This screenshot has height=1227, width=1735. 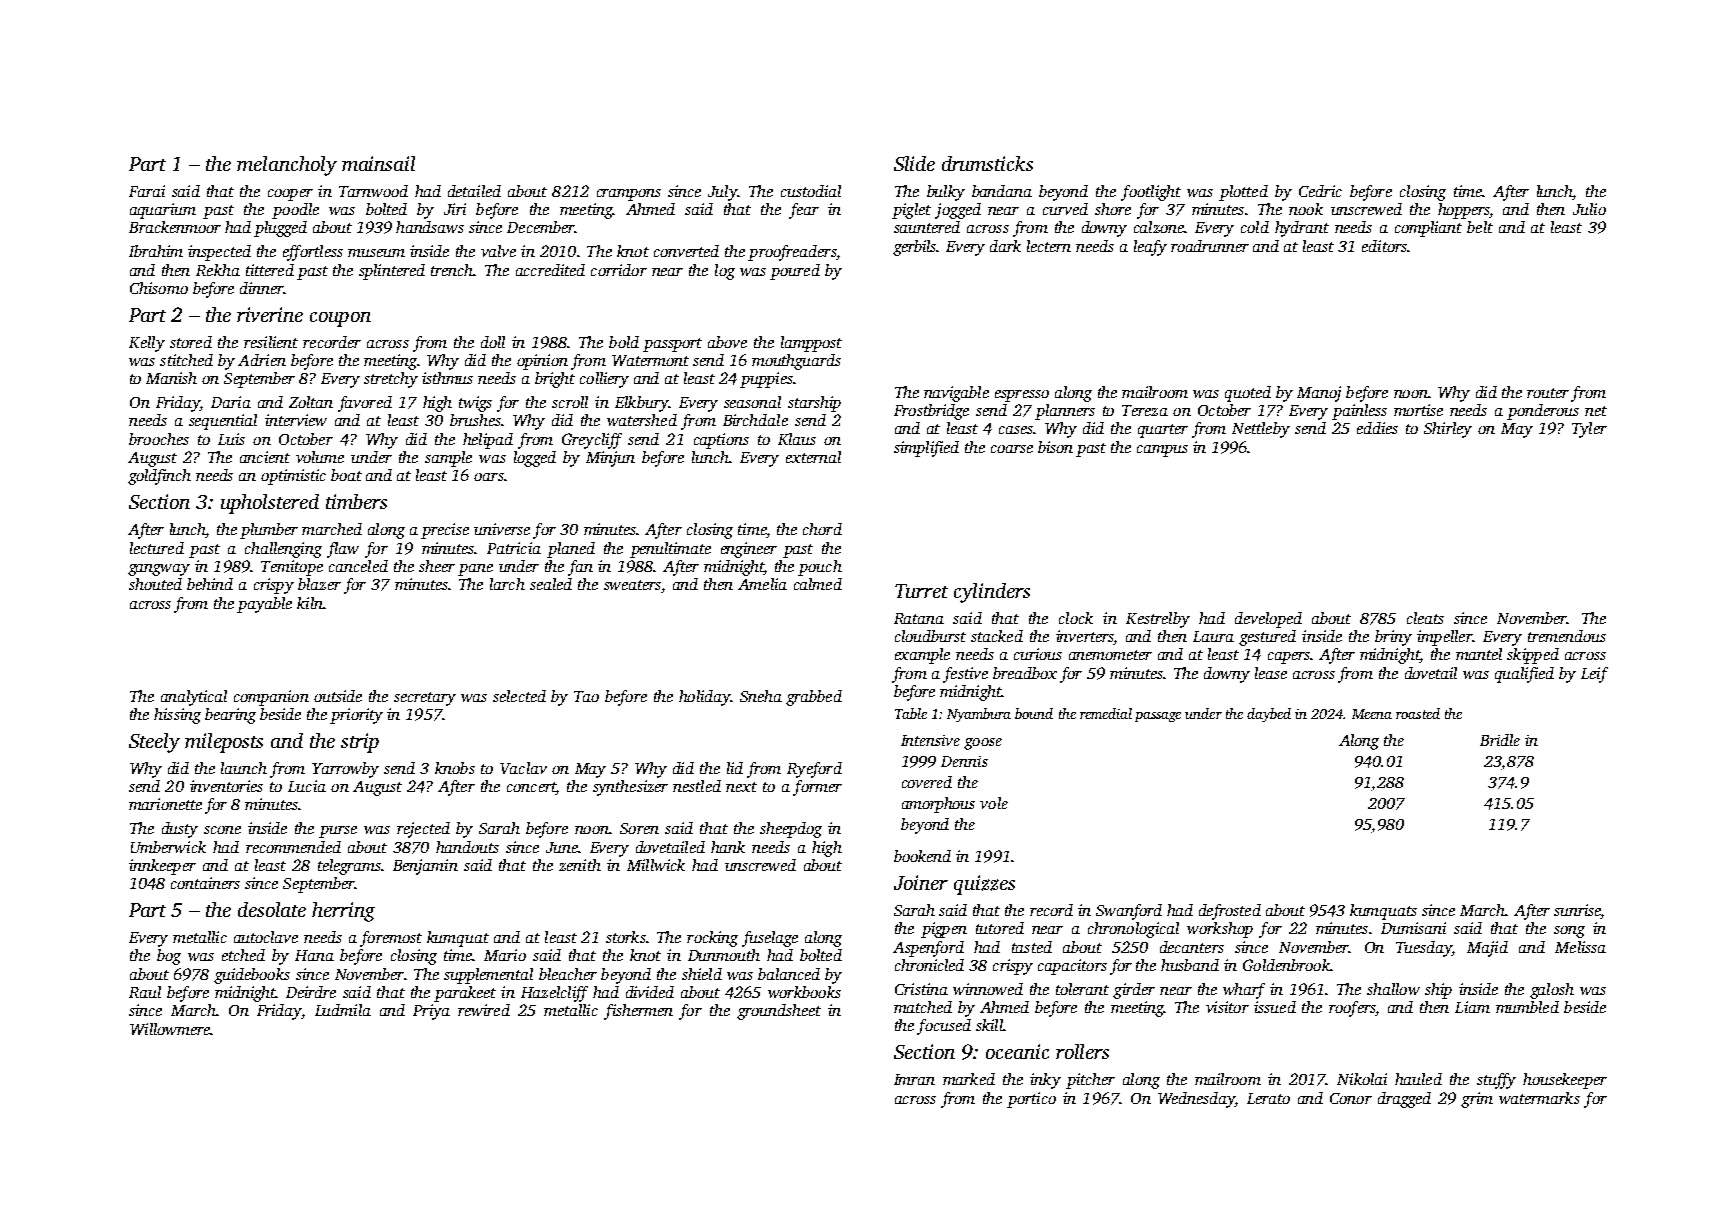 I want to click on coupon, so click(x=340, y=319).
